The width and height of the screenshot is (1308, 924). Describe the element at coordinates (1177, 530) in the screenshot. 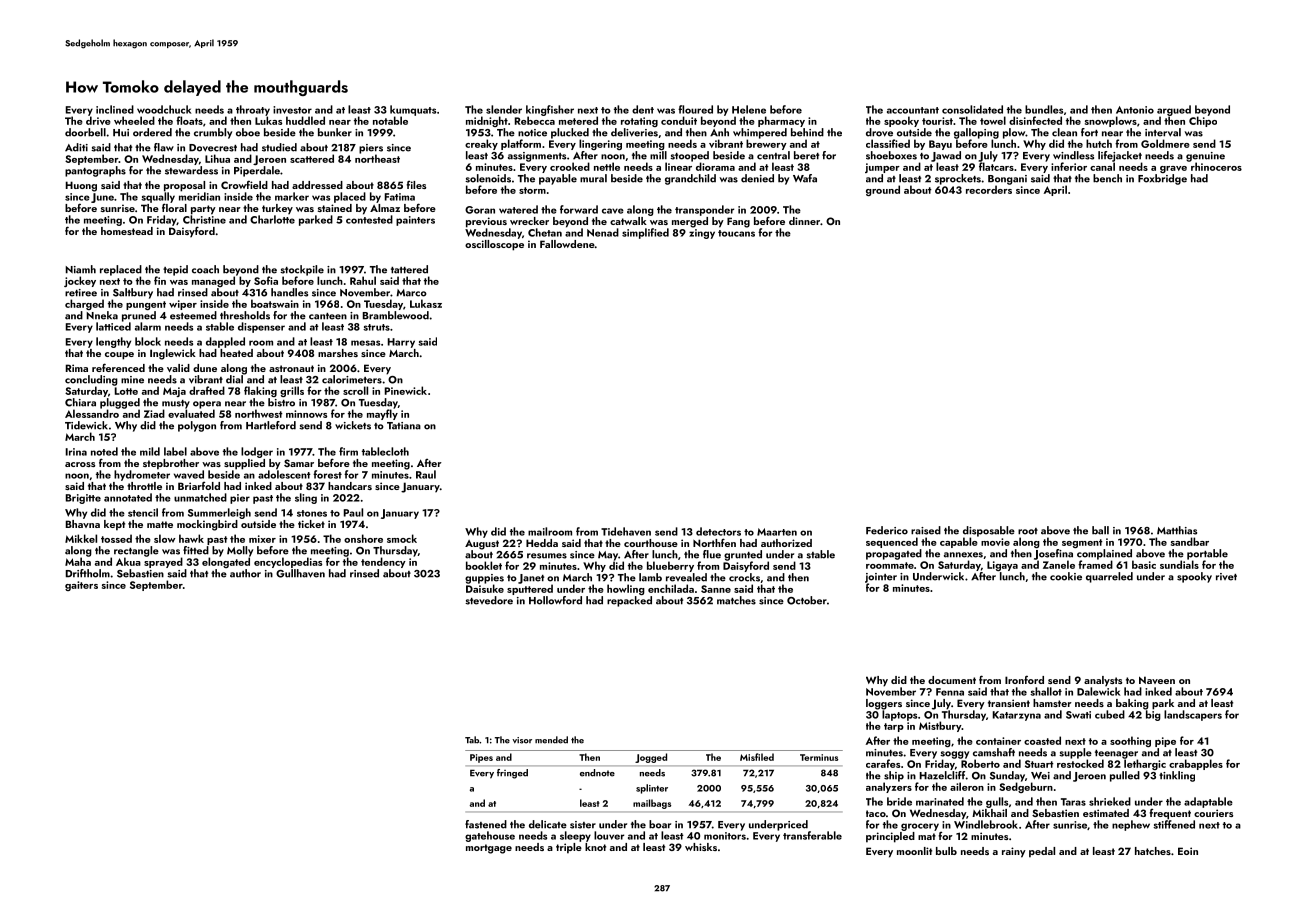

I see `Matthias` at that location.
